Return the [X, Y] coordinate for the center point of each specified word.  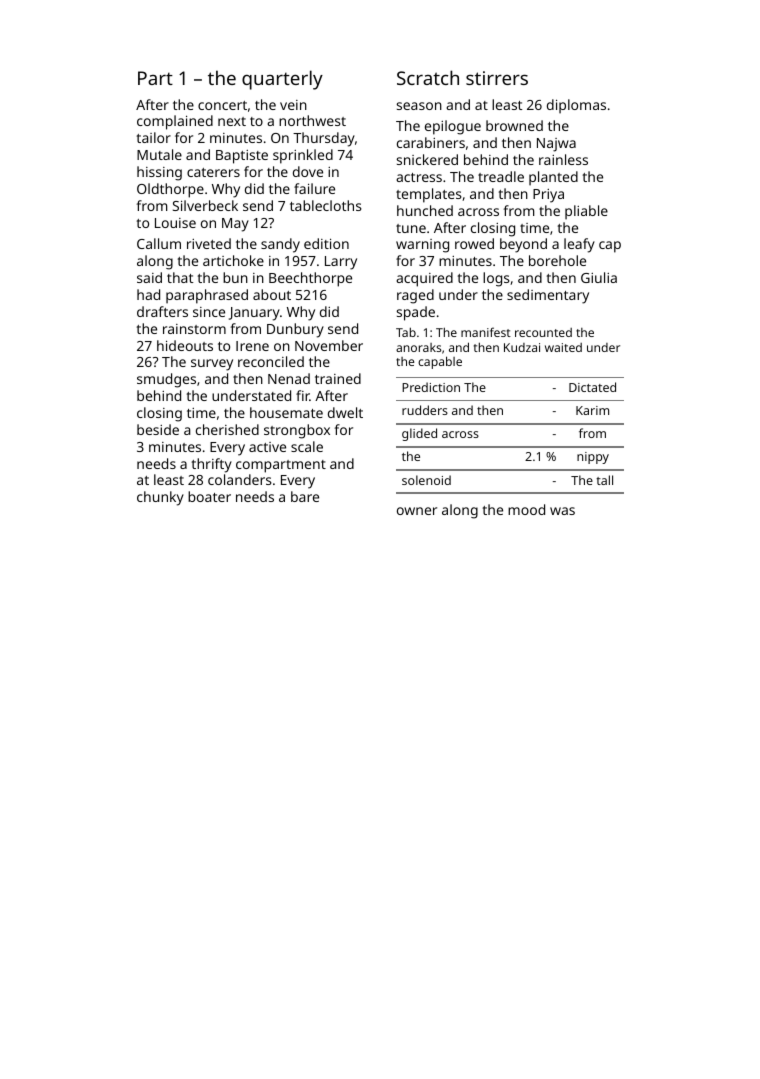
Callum [159, 243]
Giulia [599, 277]
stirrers [497, 78]
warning [422, 246]
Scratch [428, 77]
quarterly [282, 80]
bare [305, 496]
